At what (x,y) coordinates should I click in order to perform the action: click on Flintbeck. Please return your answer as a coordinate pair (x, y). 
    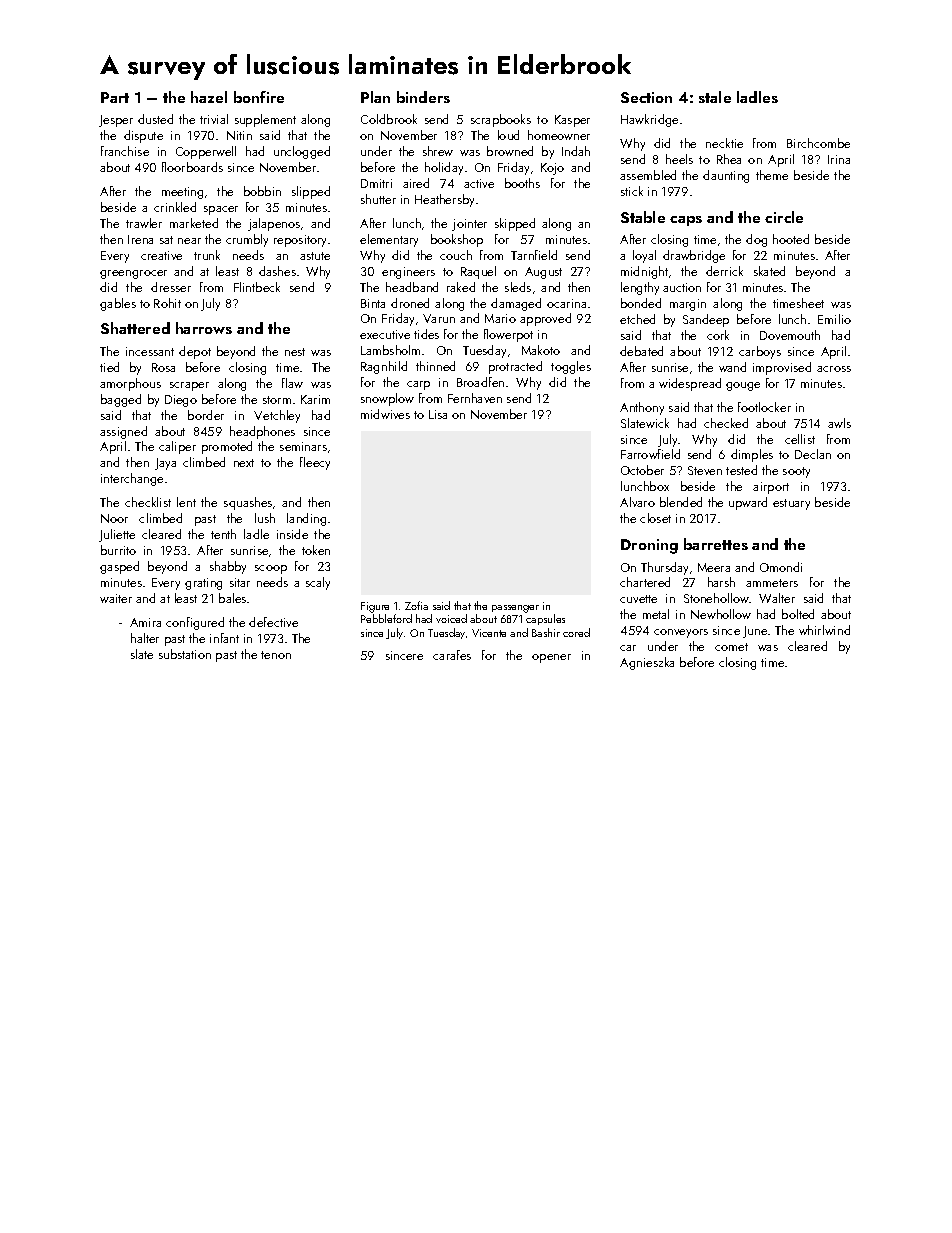
    Looking at the image, I should click on (257, 287).
